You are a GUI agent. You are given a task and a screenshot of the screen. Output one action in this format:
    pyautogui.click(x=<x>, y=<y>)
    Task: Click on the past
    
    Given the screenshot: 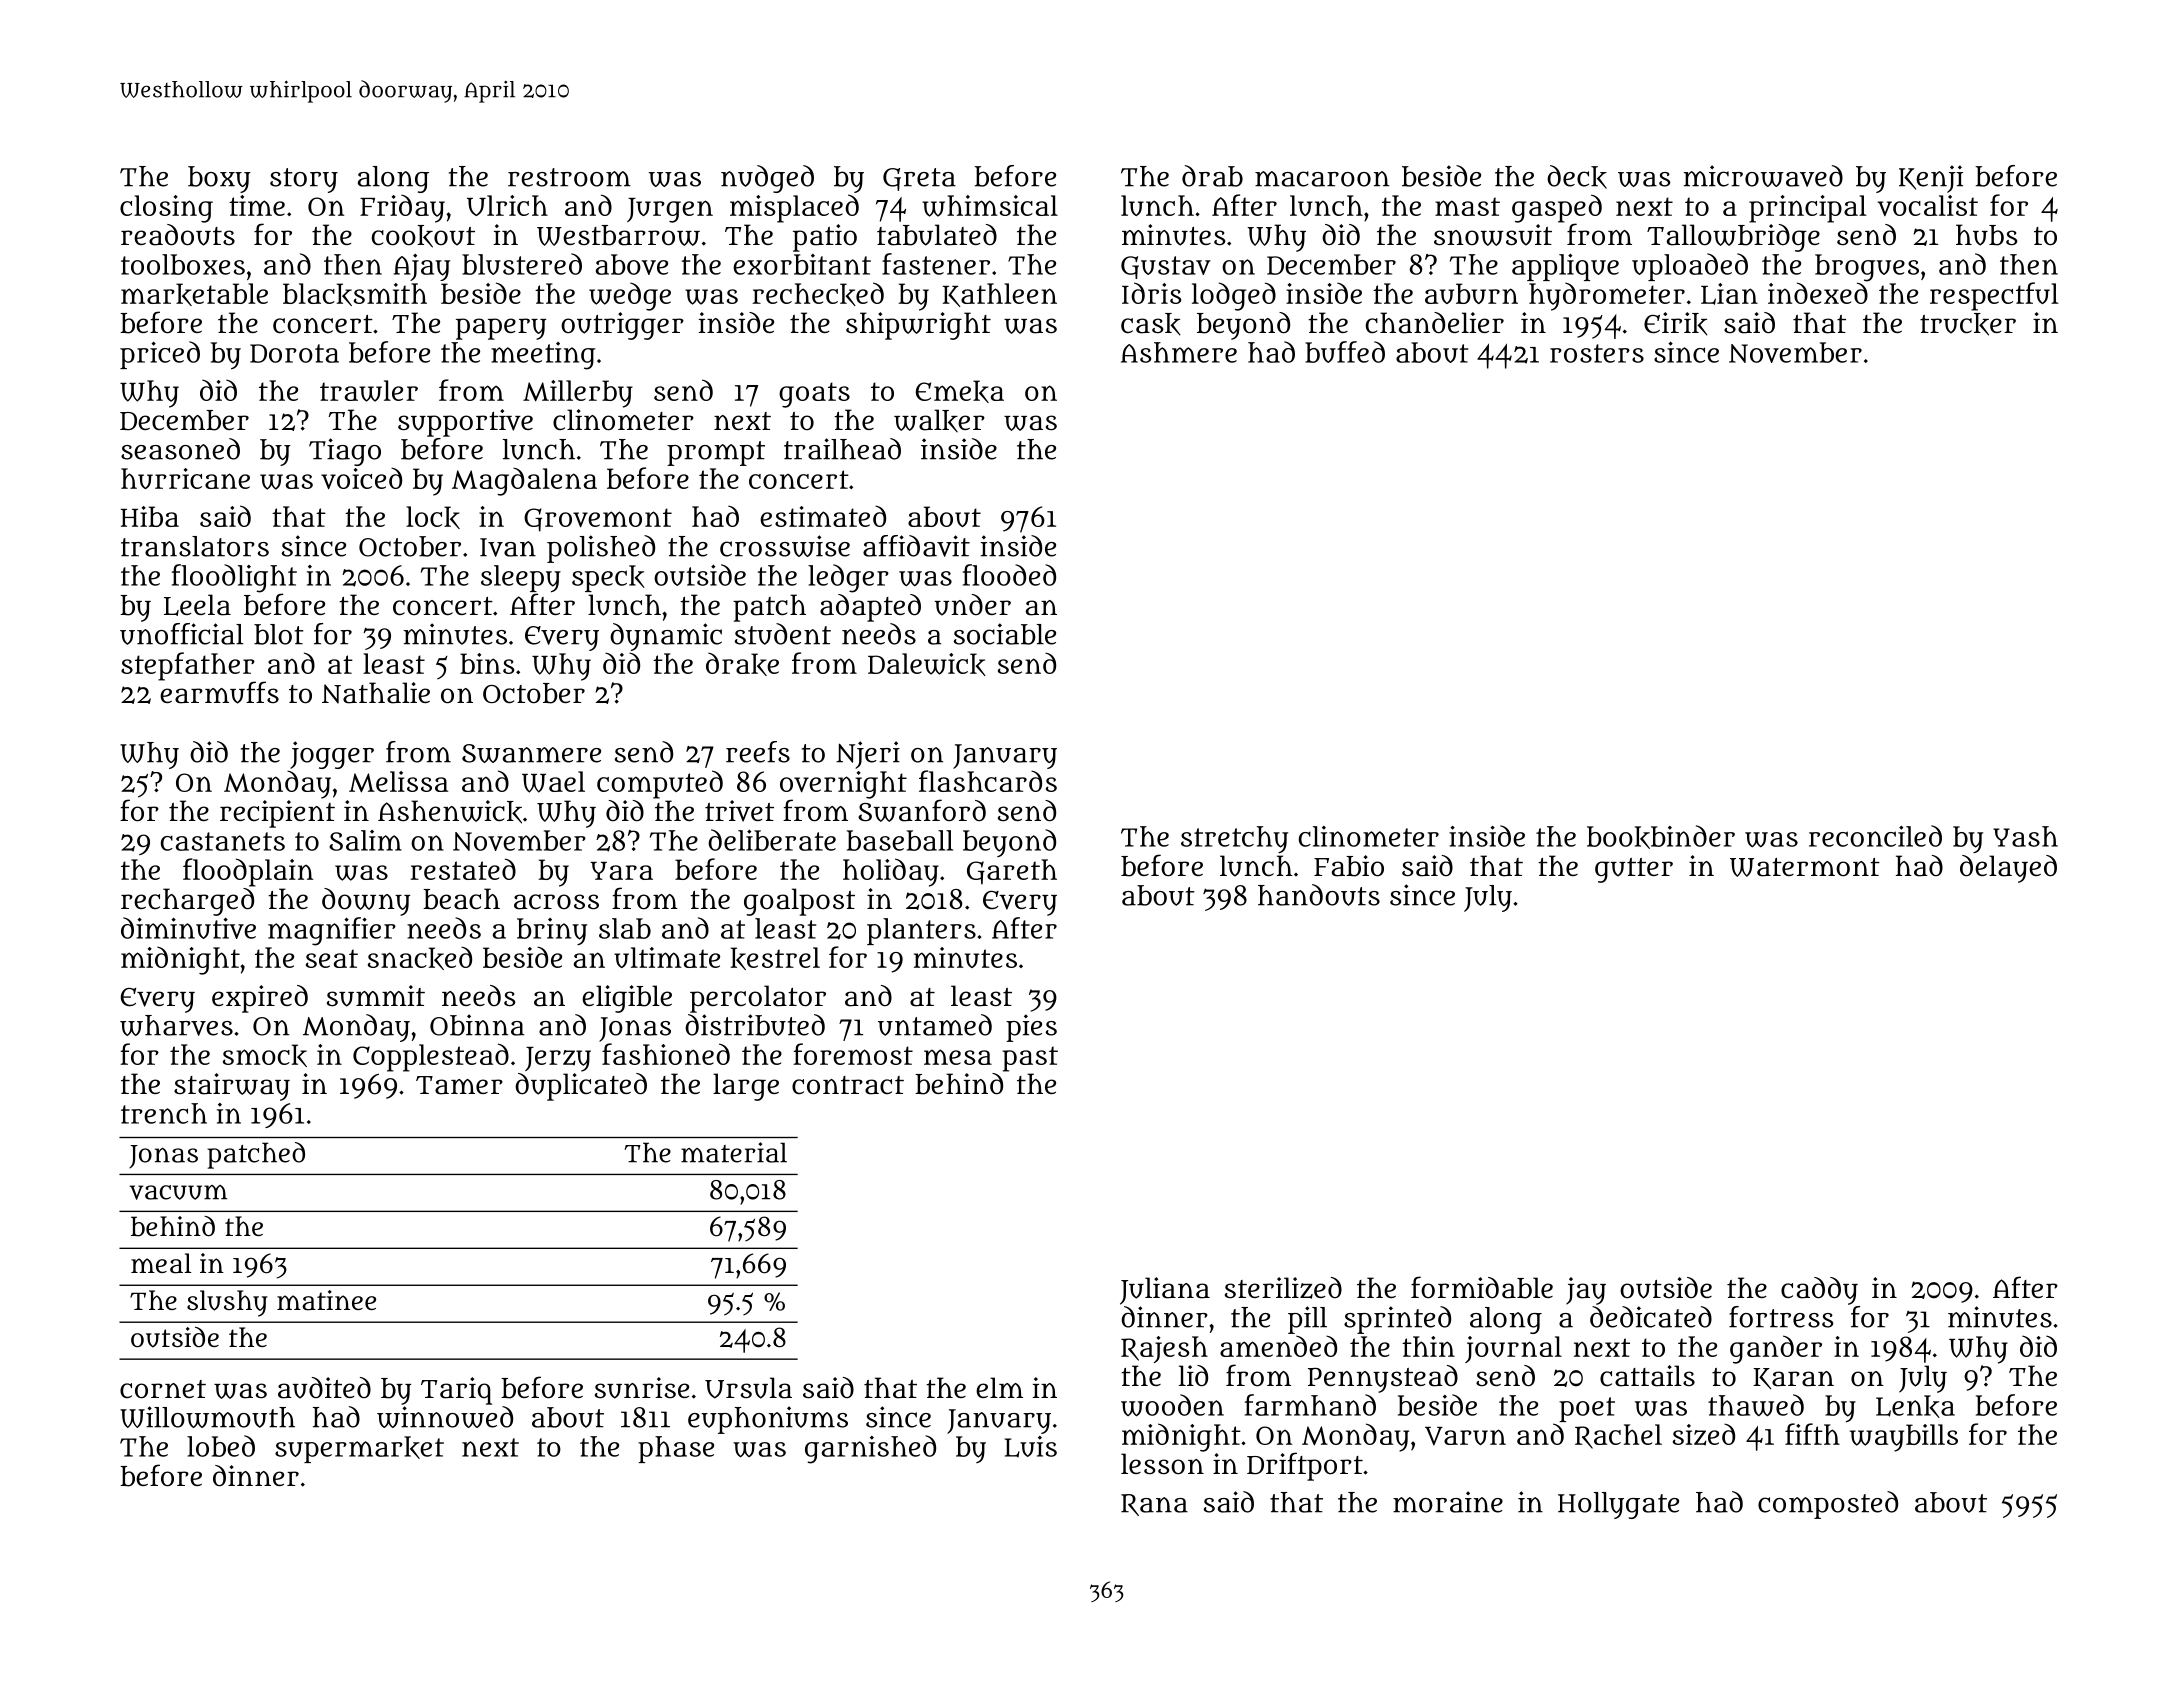 What is the action you would take?
    pyautogui.click(x=1030, y=1059)
